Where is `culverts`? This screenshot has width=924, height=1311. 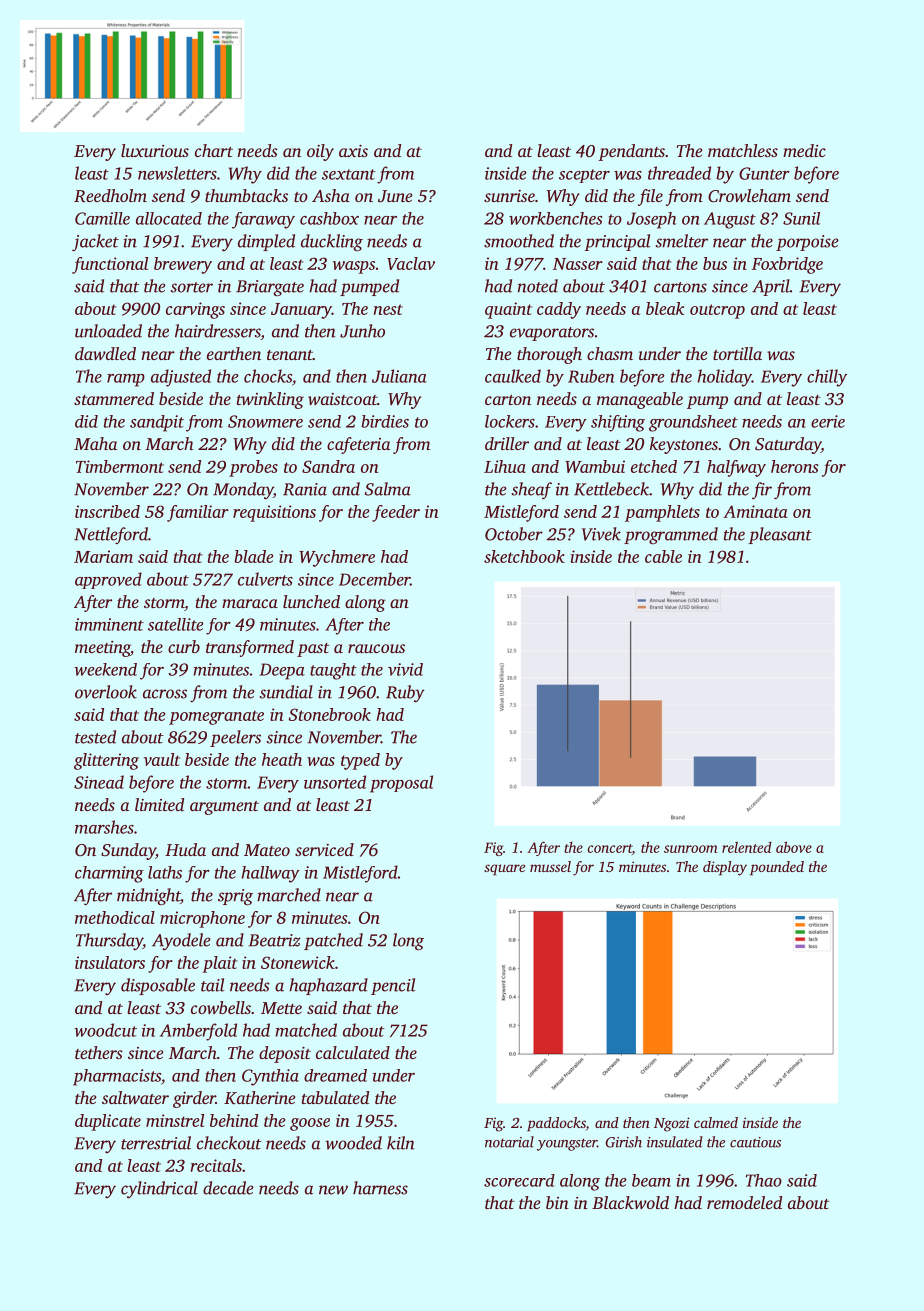 culverts is located at coordinates (265, 579).
